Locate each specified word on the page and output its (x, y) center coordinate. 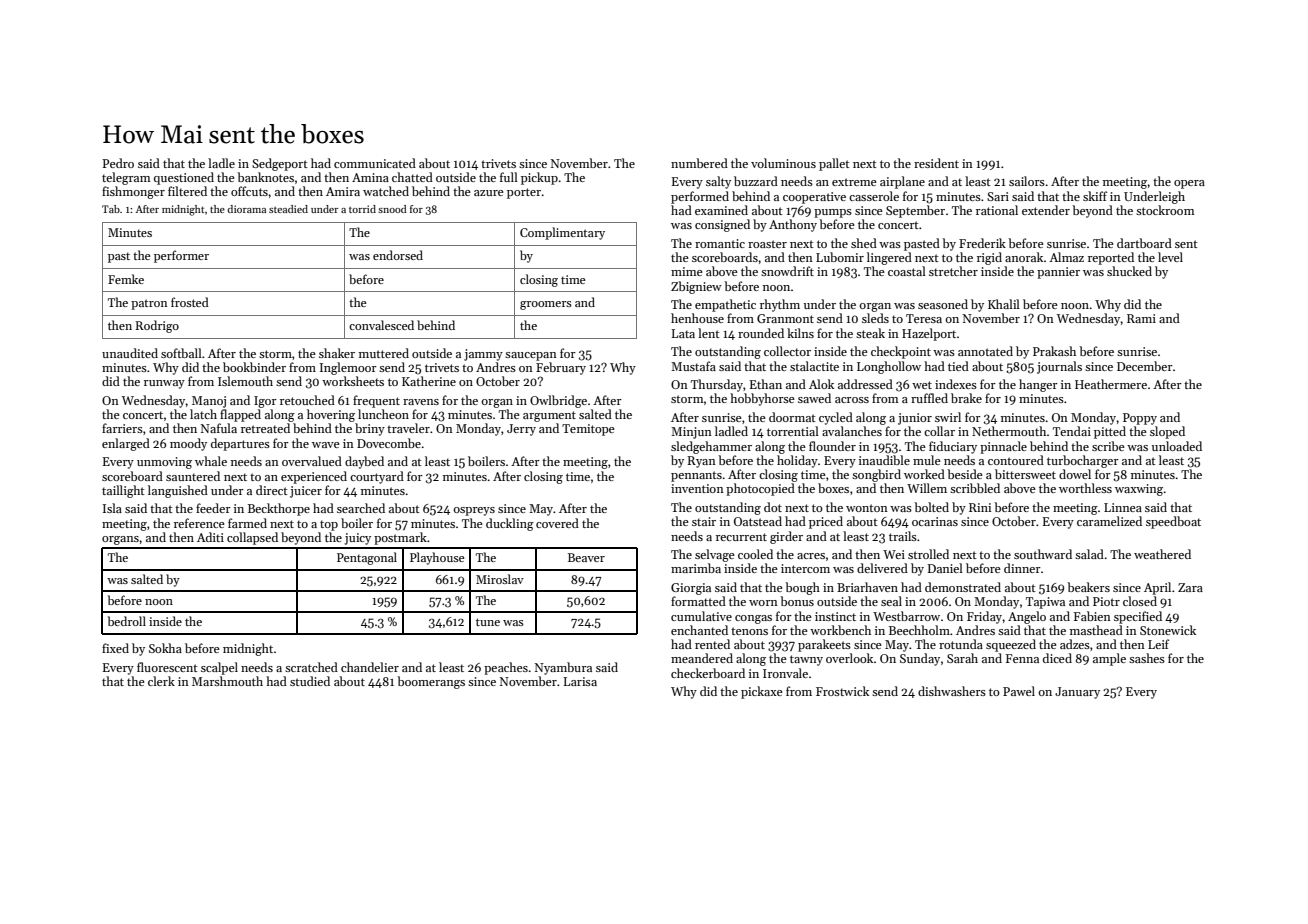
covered (557, 523)
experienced (314, 477)
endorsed (398, 255)
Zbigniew (696, 287)
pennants (696, 476)
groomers (546, 305)
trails (903, 536)
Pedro (118, 163)
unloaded (1177, 446)
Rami (1141, 318)
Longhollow (889, 367)
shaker (337, 353)
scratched (311, 667)
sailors (1027, 181)
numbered (699, 163)
